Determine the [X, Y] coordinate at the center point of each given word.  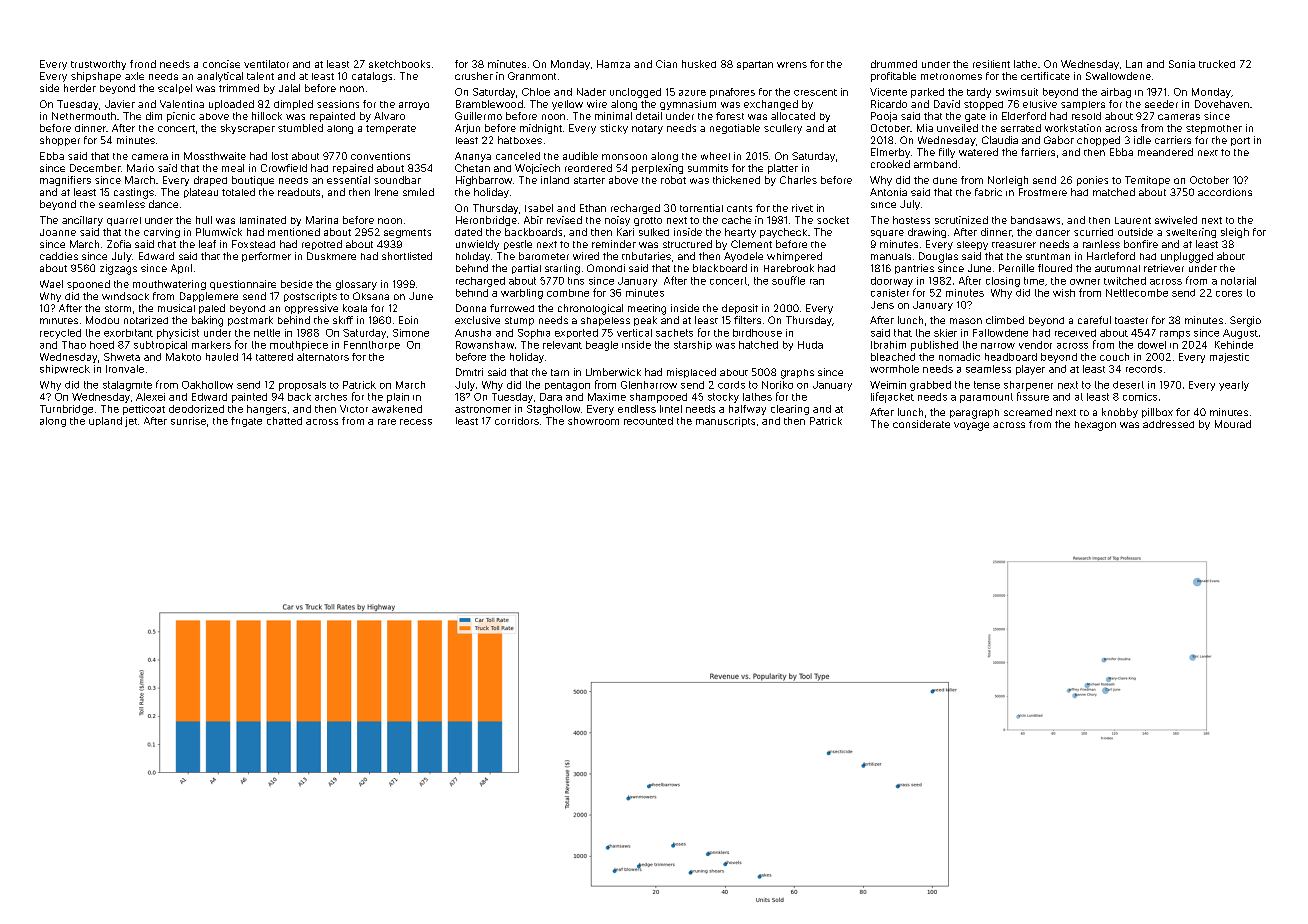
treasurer [1014, 245]
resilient [991, 64]
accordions [1225, 192]
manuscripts [725, 422]
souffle [788, 280]
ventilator [266, 64]
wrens [792, 65]
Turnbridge [66, 410]
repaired [353, 169]
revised [564, 220]
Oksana [371, 296]
